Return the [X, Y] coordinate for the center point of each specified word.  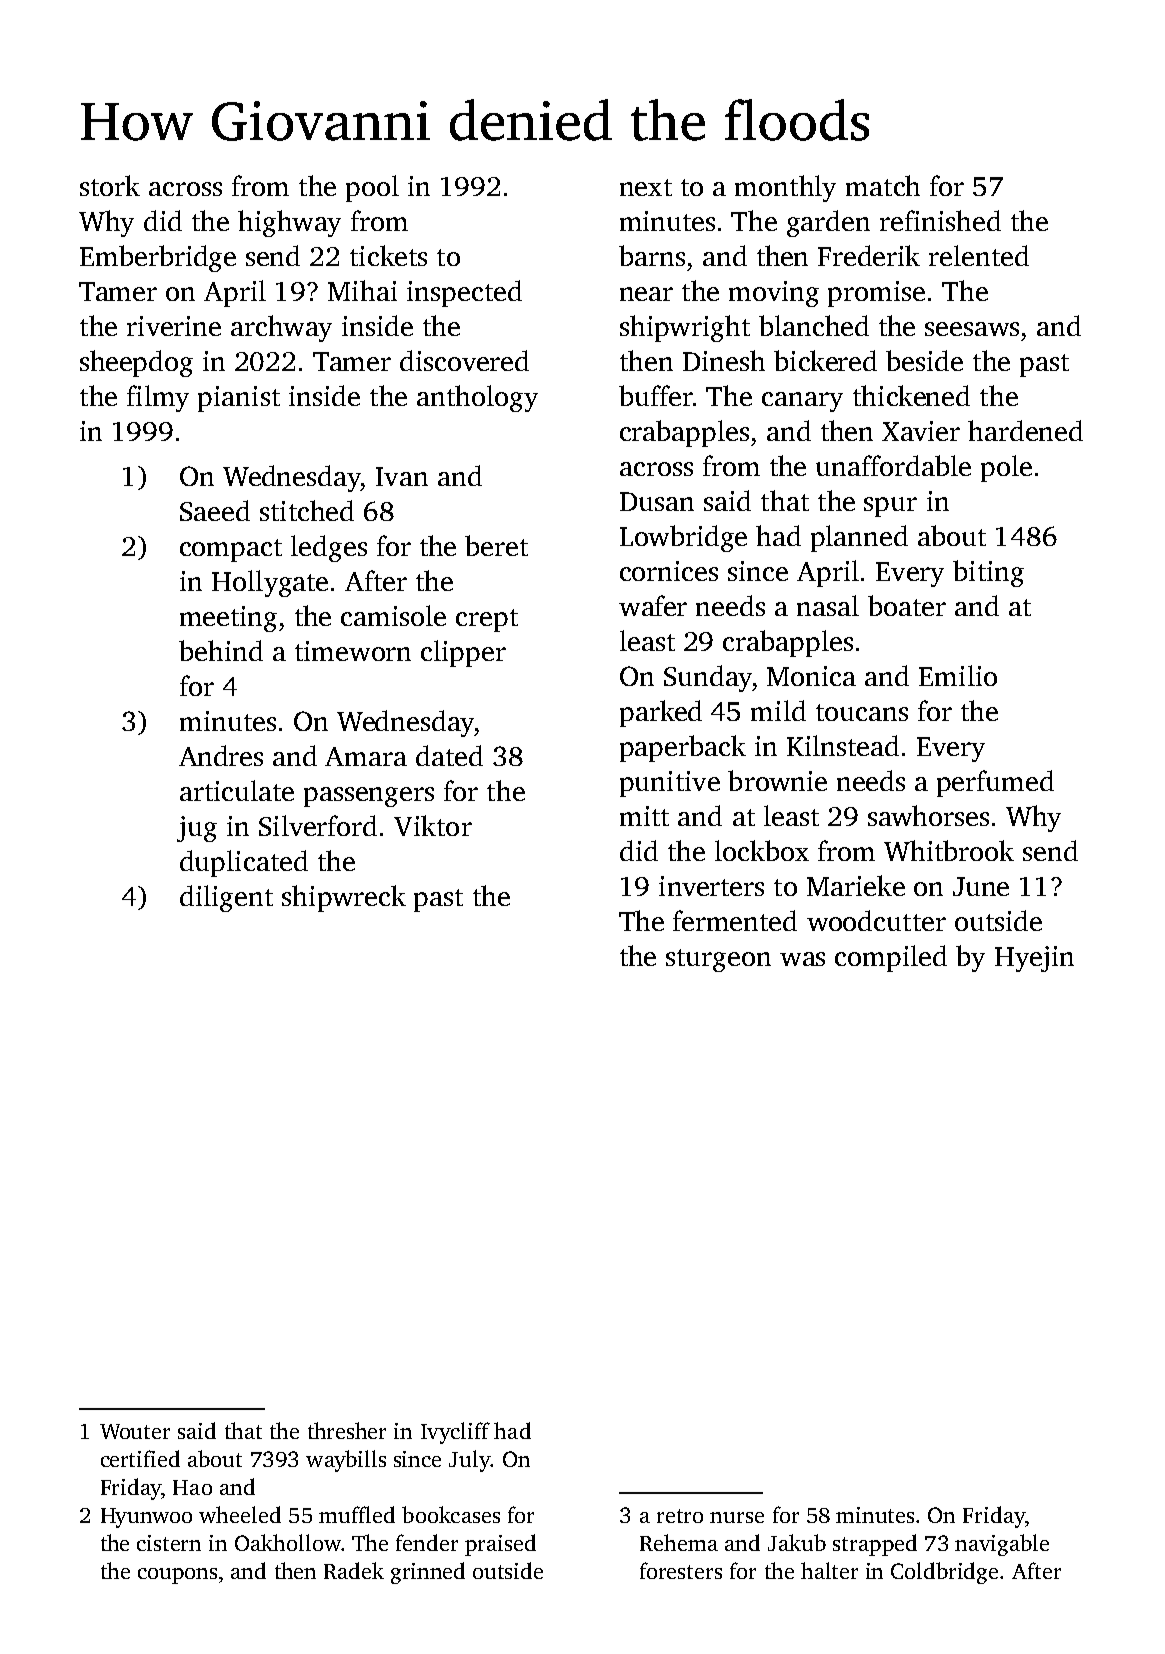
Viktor [433, 825]
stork [110, 185]
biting [988, 573]
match [883, 185]
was [802, 959]
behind [221, 650]
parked [661, 713]
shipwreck [344, 898]
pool [372, 188]
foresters [681, 1570]
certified [140, 1458]
